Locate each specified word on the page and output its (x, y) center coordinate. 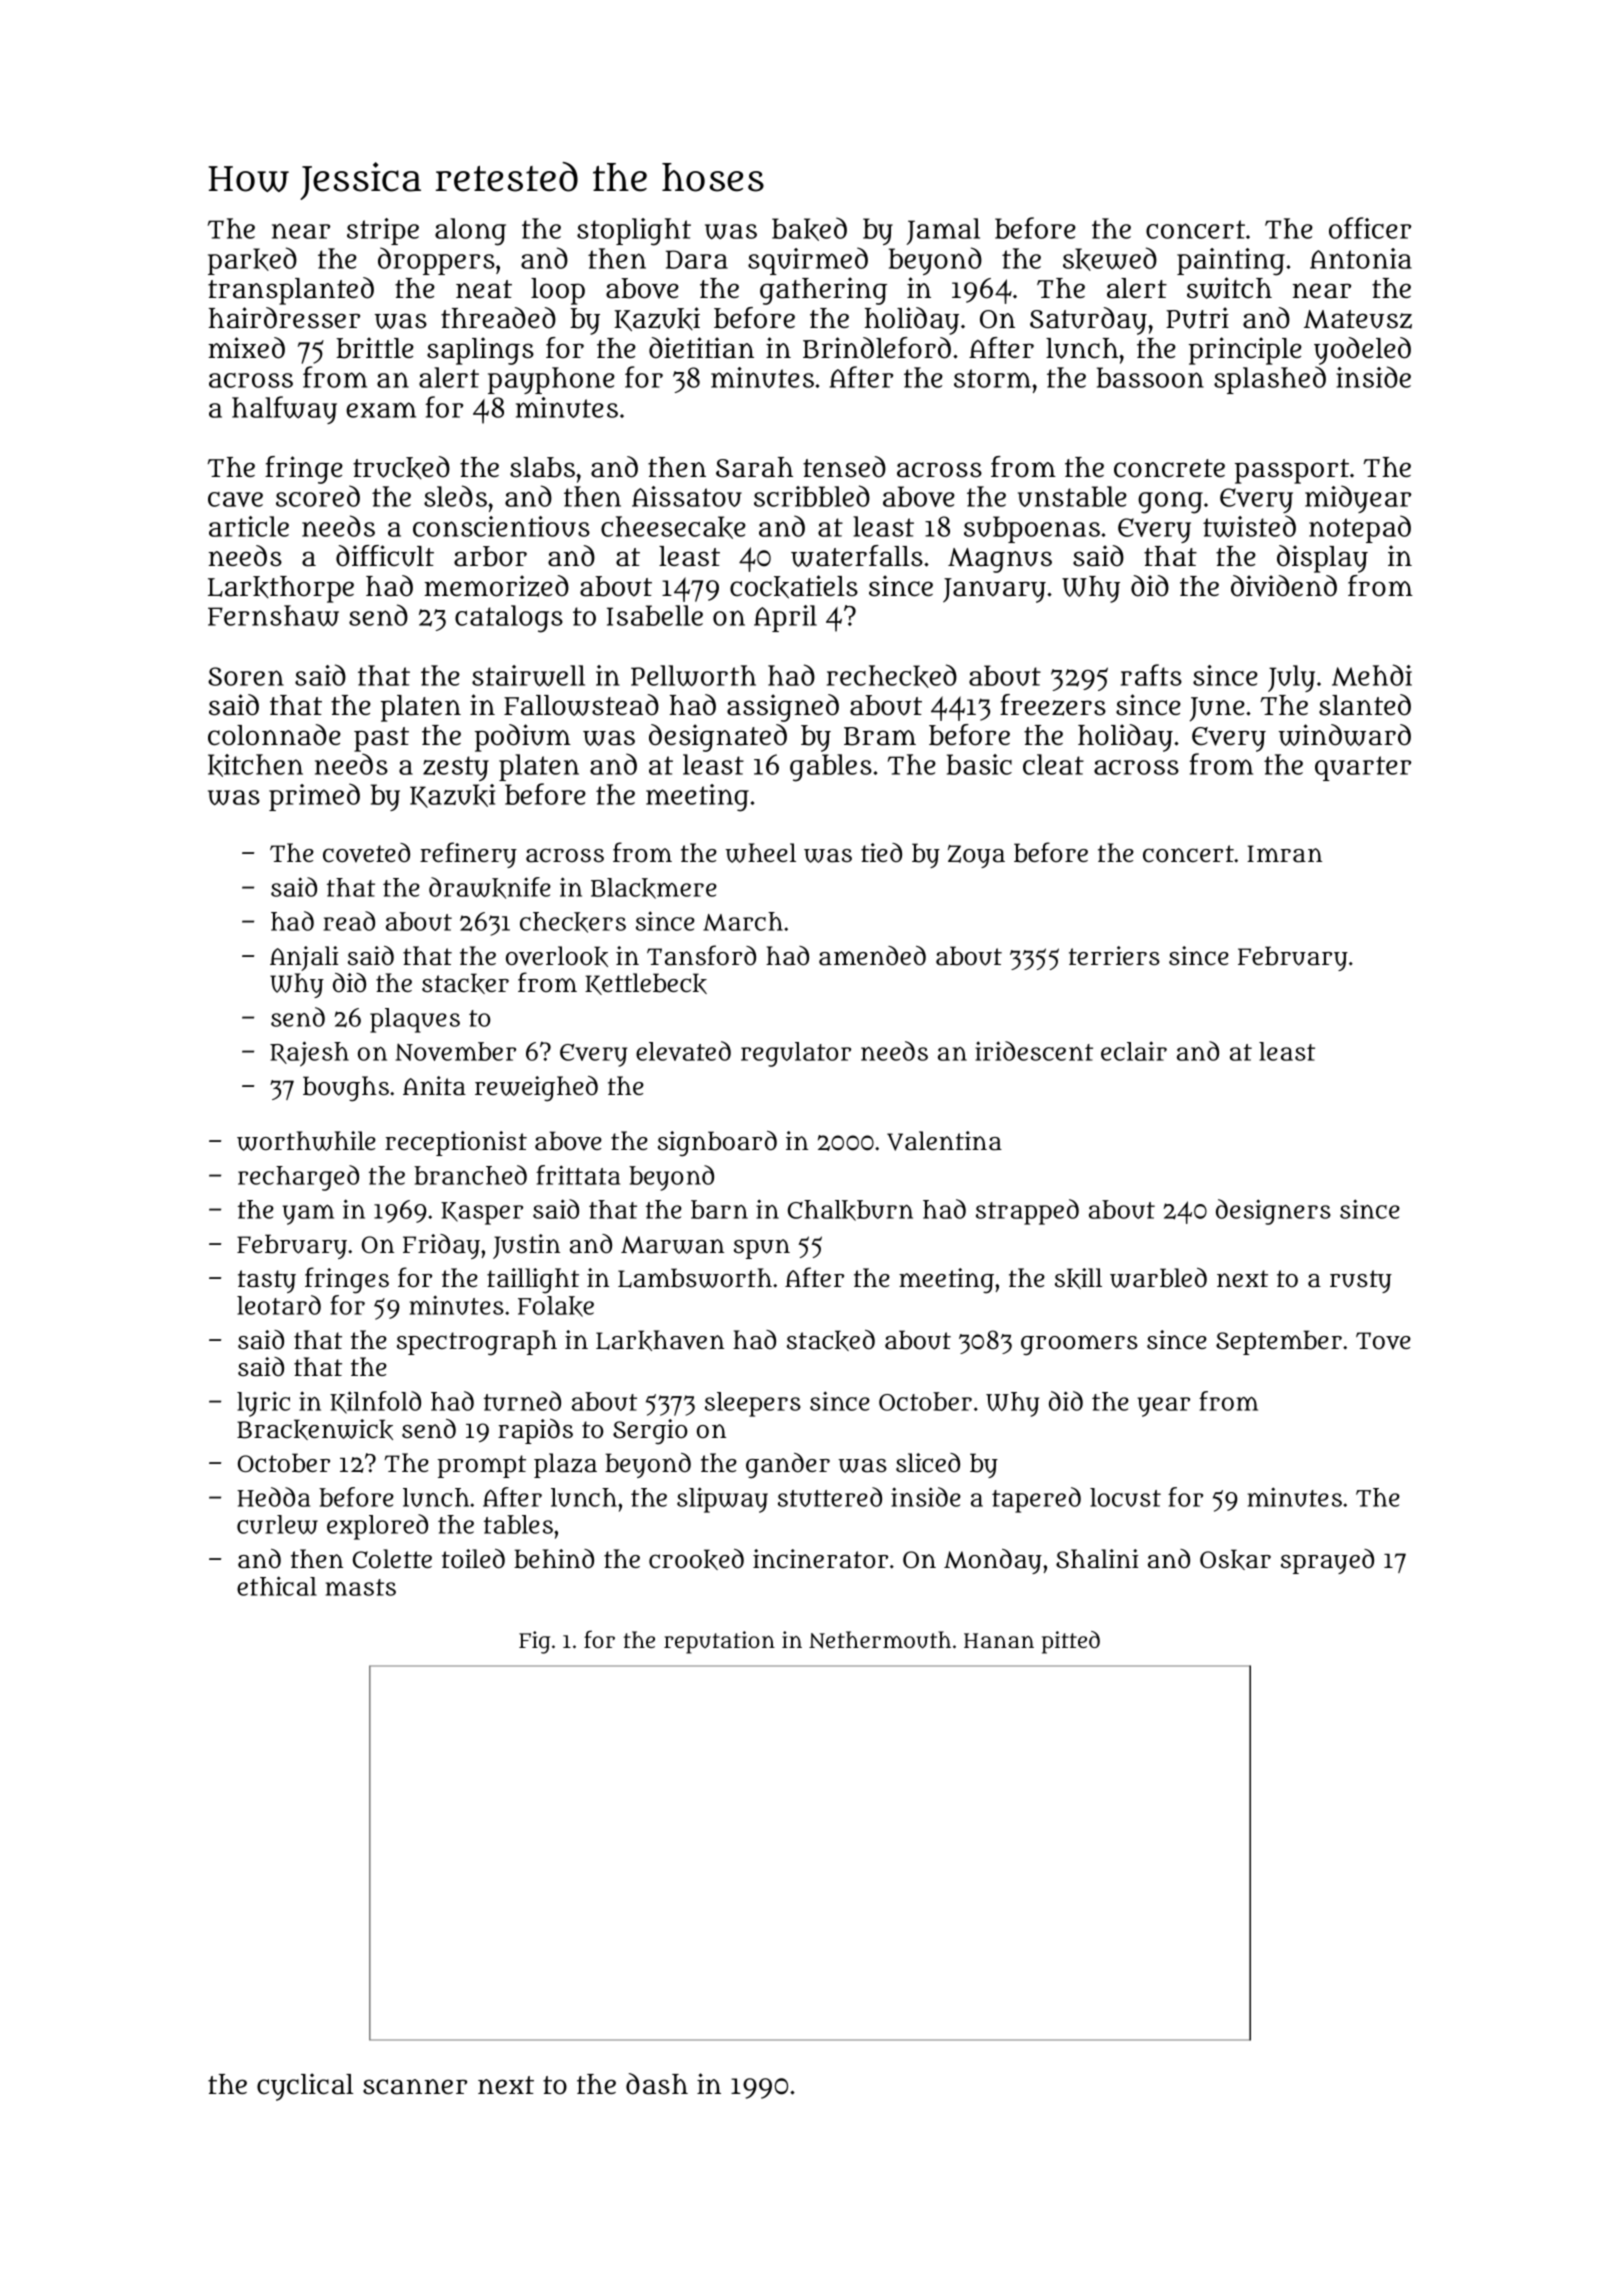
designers (1273, 1212)
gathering (823, 291)
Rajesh (309, 1054)
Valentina (944, 1141)
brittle (375, 348)
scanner (415, 2087)
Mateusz (1358, 319)
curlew (277, 1524)
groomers (1079, 1345)
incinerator (820, 1559)
